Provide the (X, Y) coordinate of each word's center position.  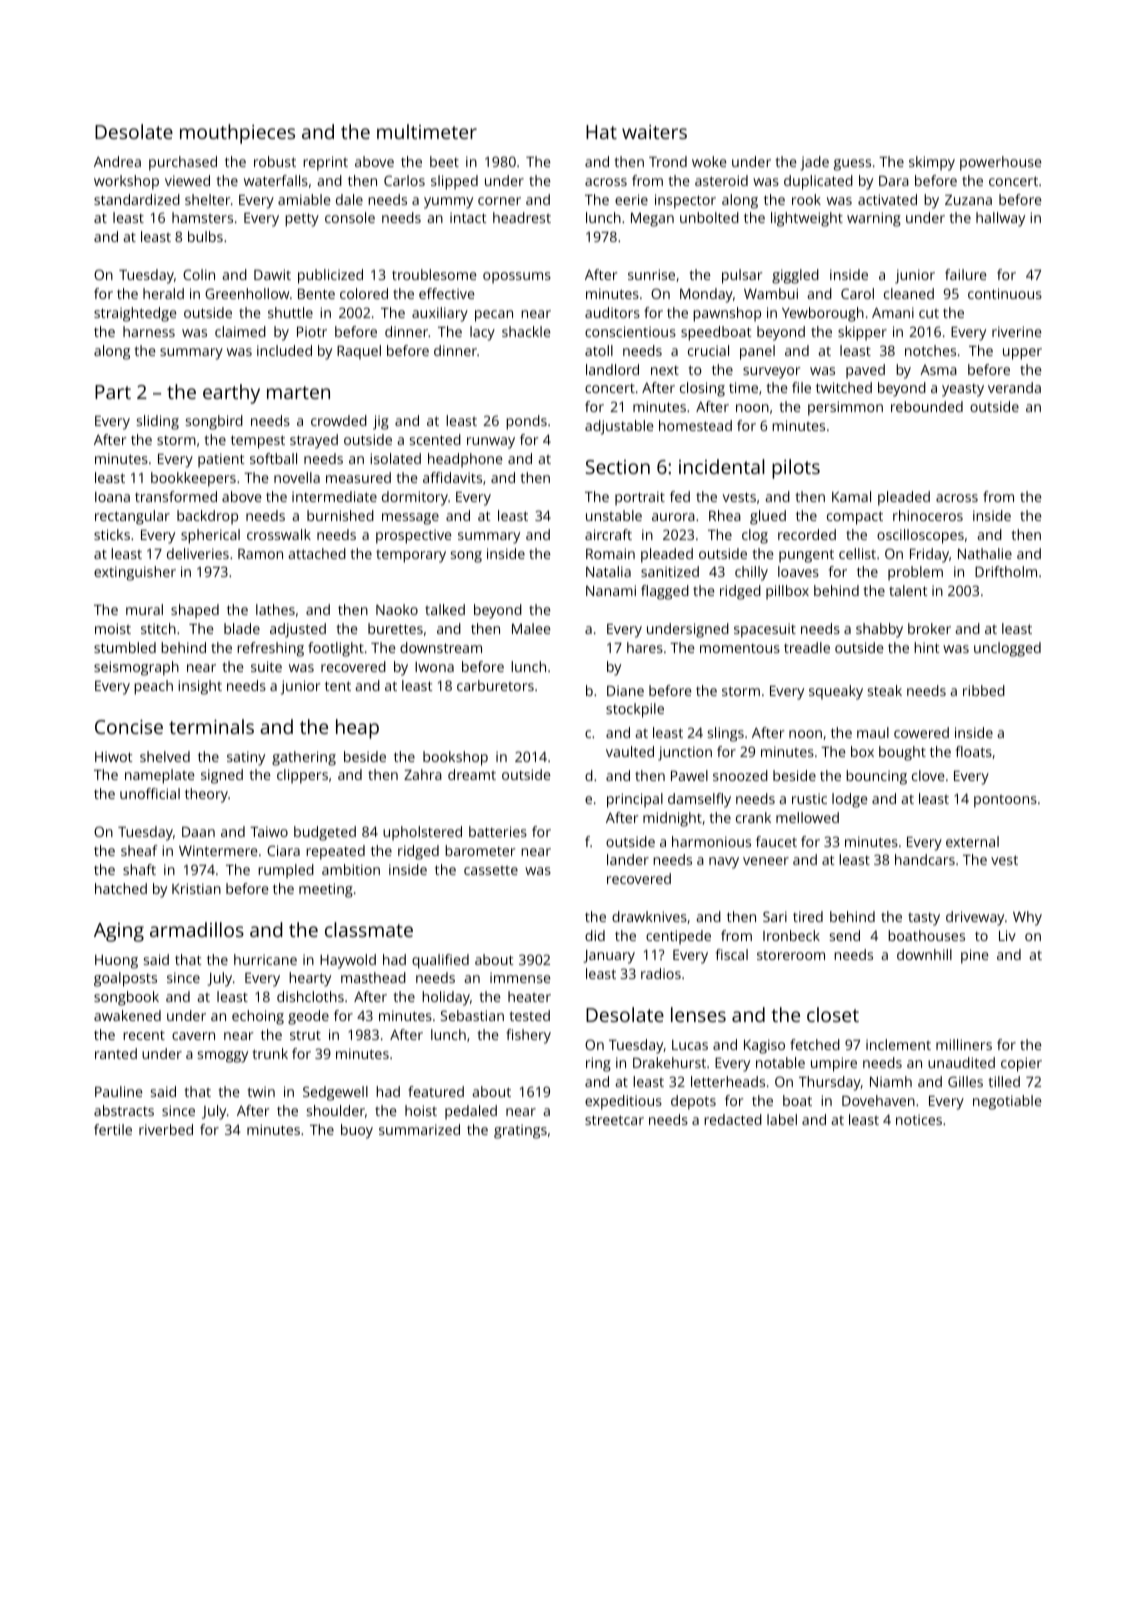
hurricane (265, 959)
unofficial (150, 793)
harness (149, 331)
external (972, 841)
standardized (137, 199)
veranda (1014, 387)
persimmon (845, 408)
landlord (612, 369)
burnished (340, 515)
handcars (925, 859)
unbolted (709, 217)
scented (435, 439)
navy (724, 863)
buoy (357, 1131)
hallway (1000, 219)
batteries (498, 831)
